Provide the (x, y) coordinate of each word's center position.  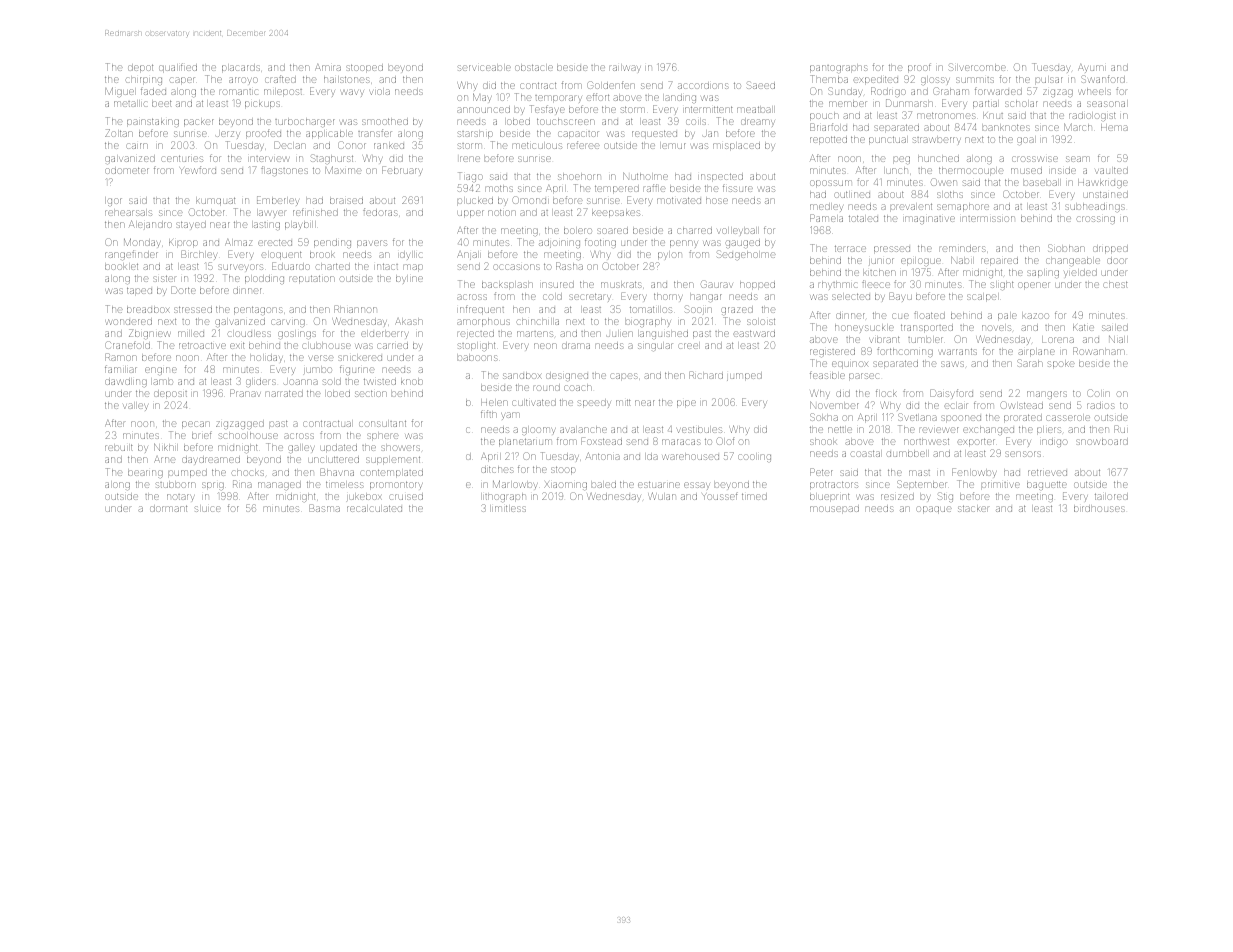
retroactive (202, 345)
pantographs (839, 68)
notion (502, 212)
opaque (934, 510)
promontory (396, 485)
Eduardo (291, 266)
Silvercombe (977, 67)
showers (400, 448)
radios (1101, 405)
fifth (489, 414)
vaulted (1111, 170)
